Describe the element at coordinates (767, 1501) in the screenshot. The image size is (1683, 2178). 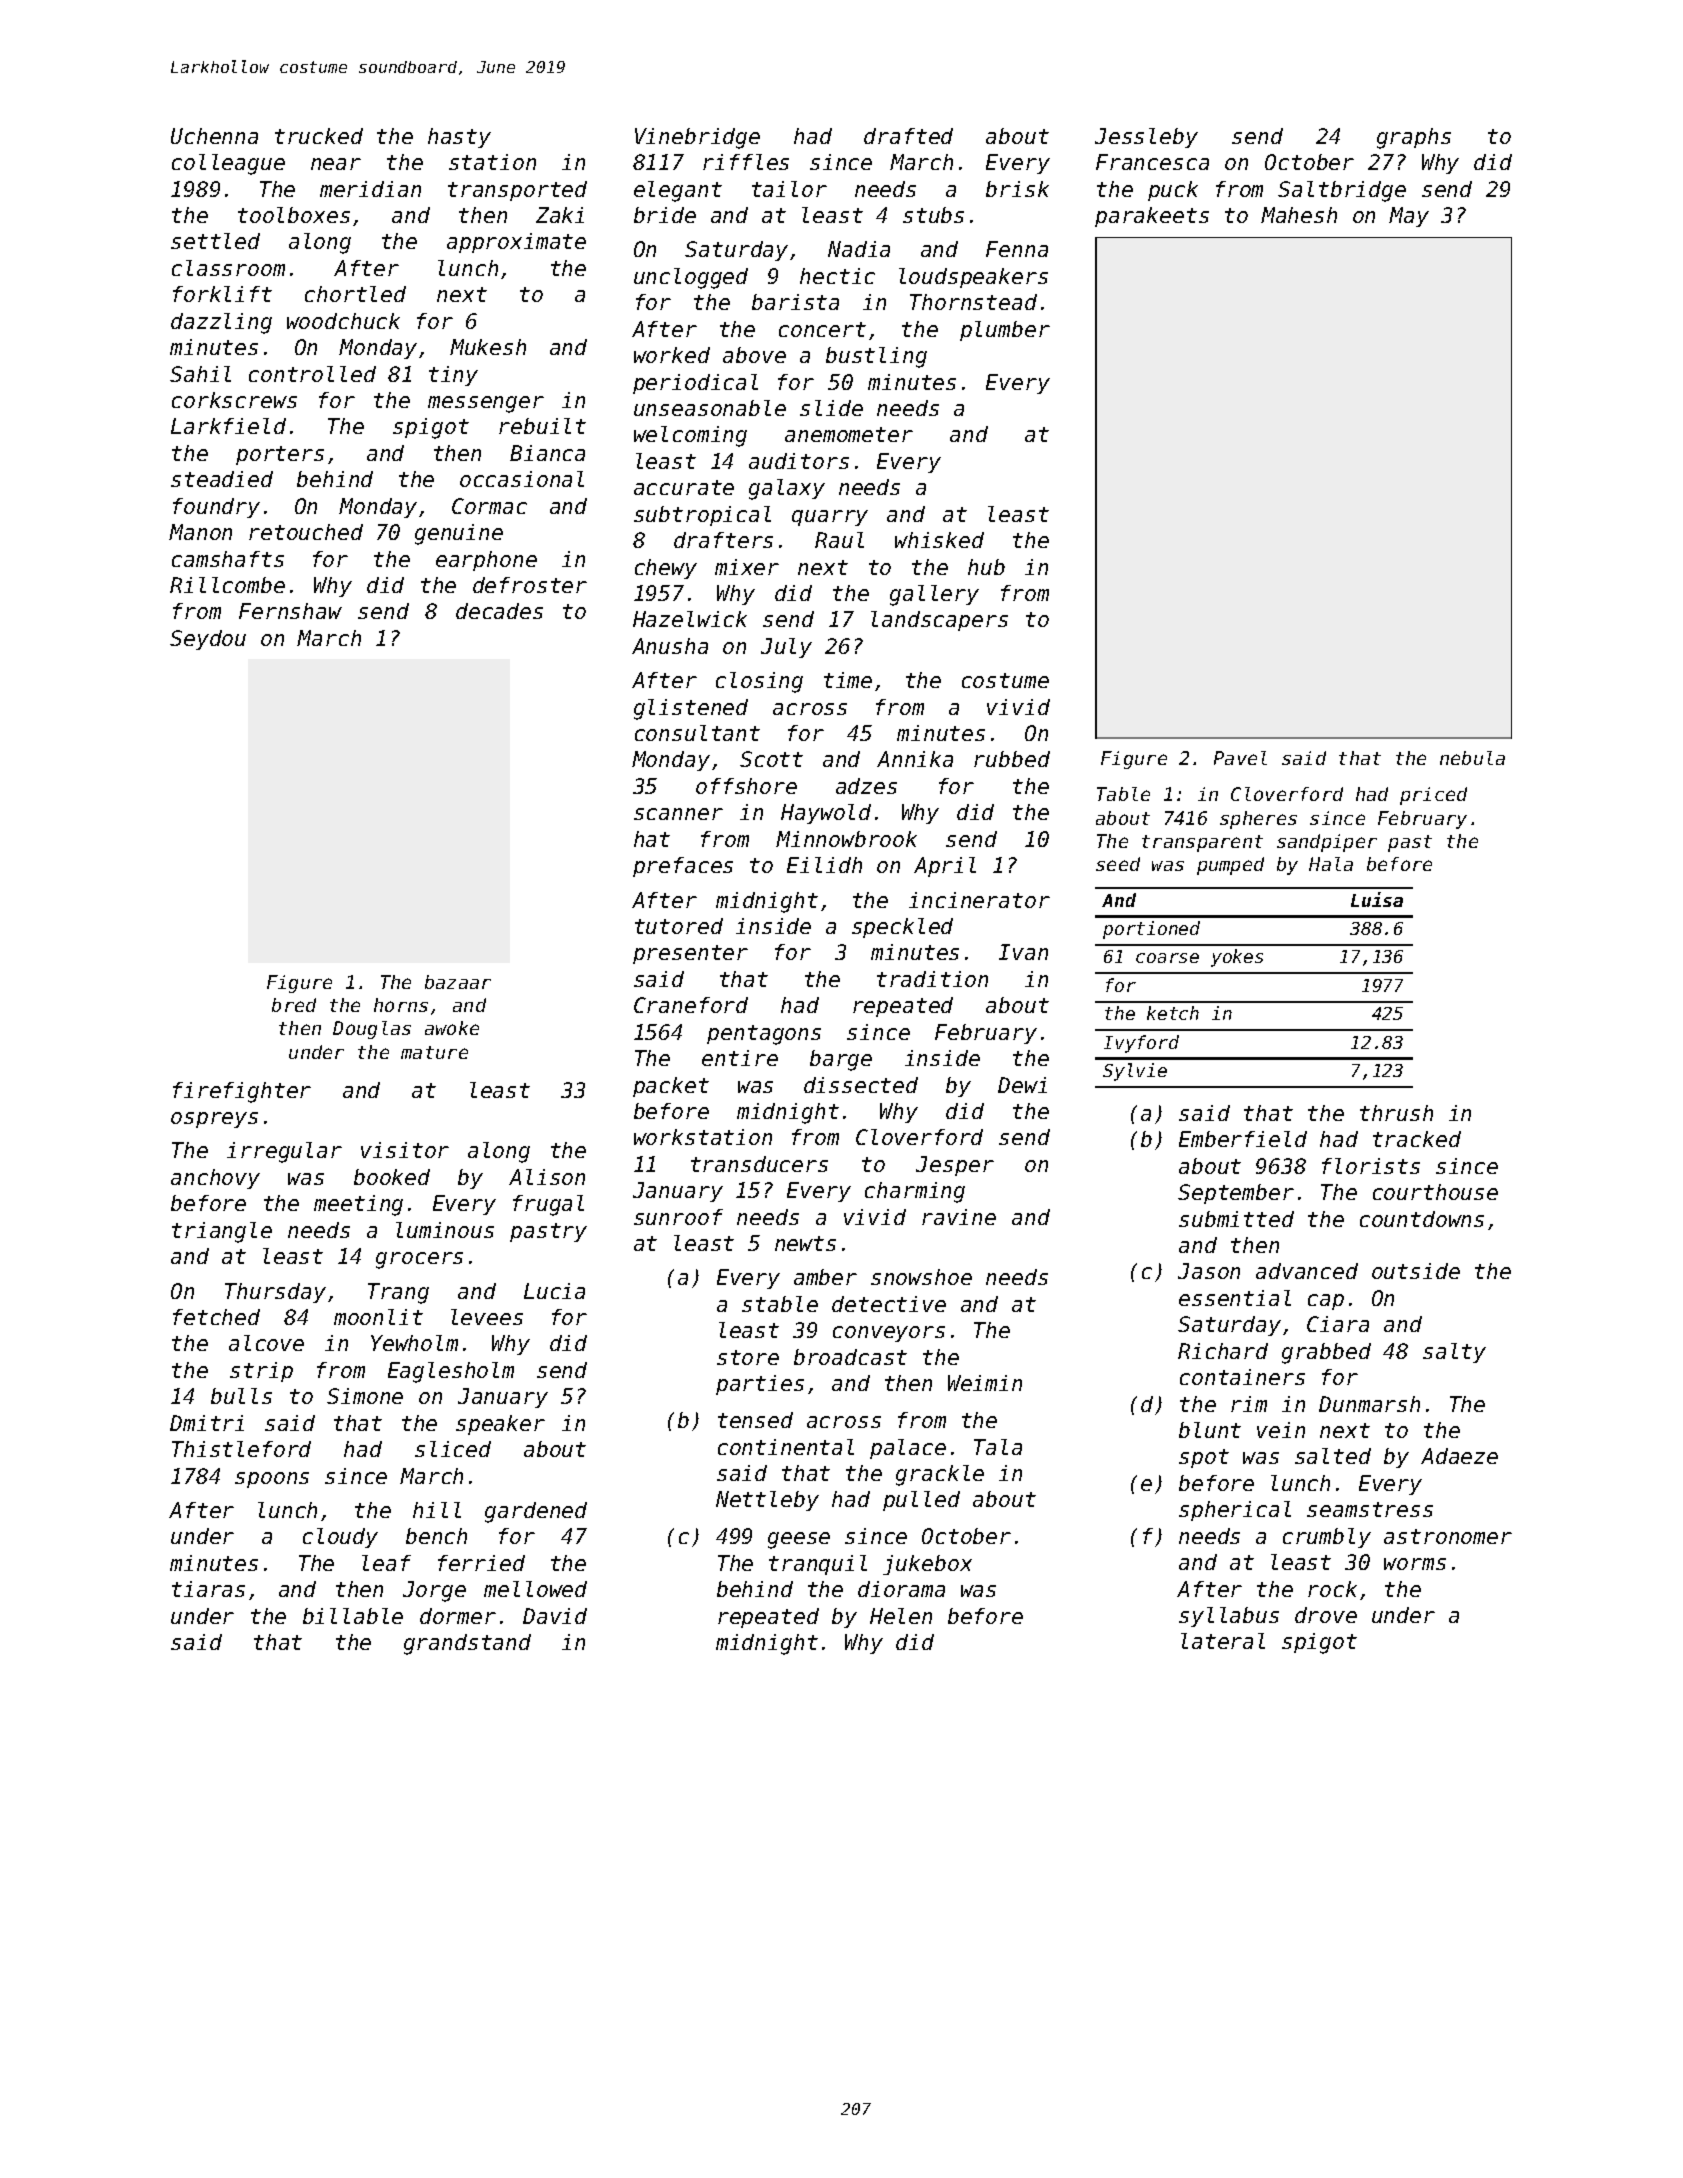
I see `Nettleby` at that location.
